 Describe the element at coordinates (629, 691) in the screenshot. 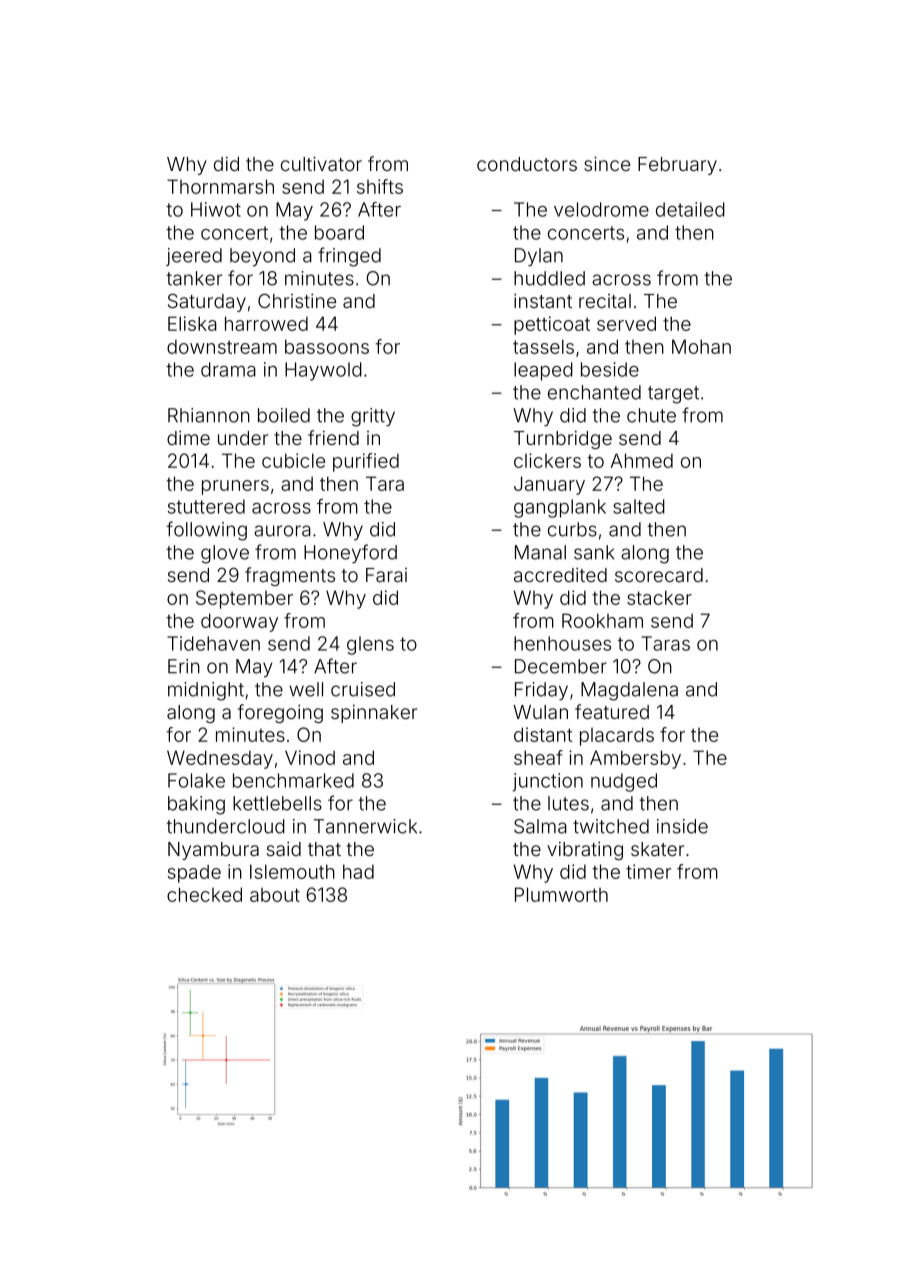

I see `Magdalena` at that location.
